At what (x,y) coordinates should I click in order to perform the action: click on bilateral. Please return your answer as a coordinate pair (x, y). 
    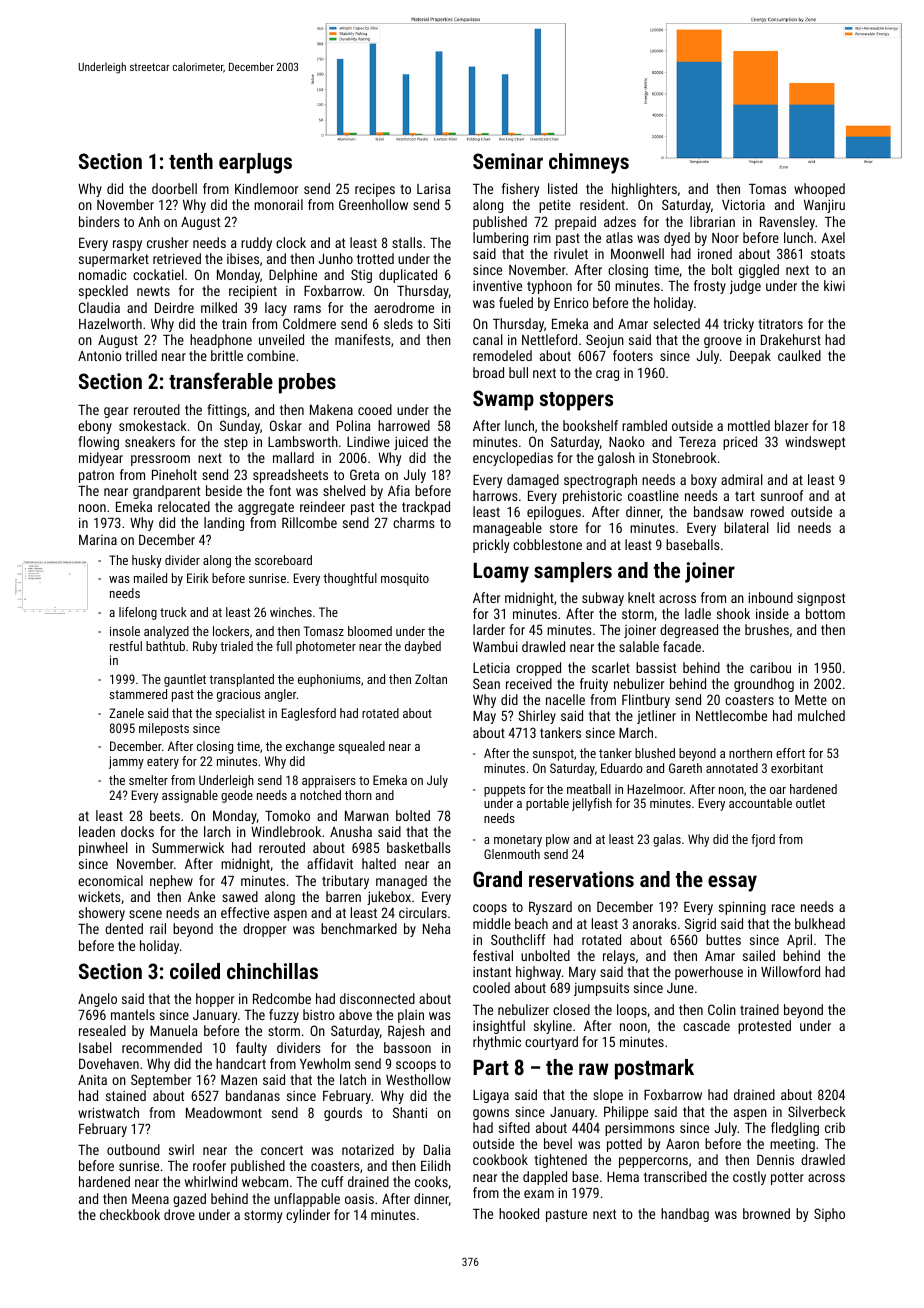
    Looking at the image, I should click on (746, 527).
